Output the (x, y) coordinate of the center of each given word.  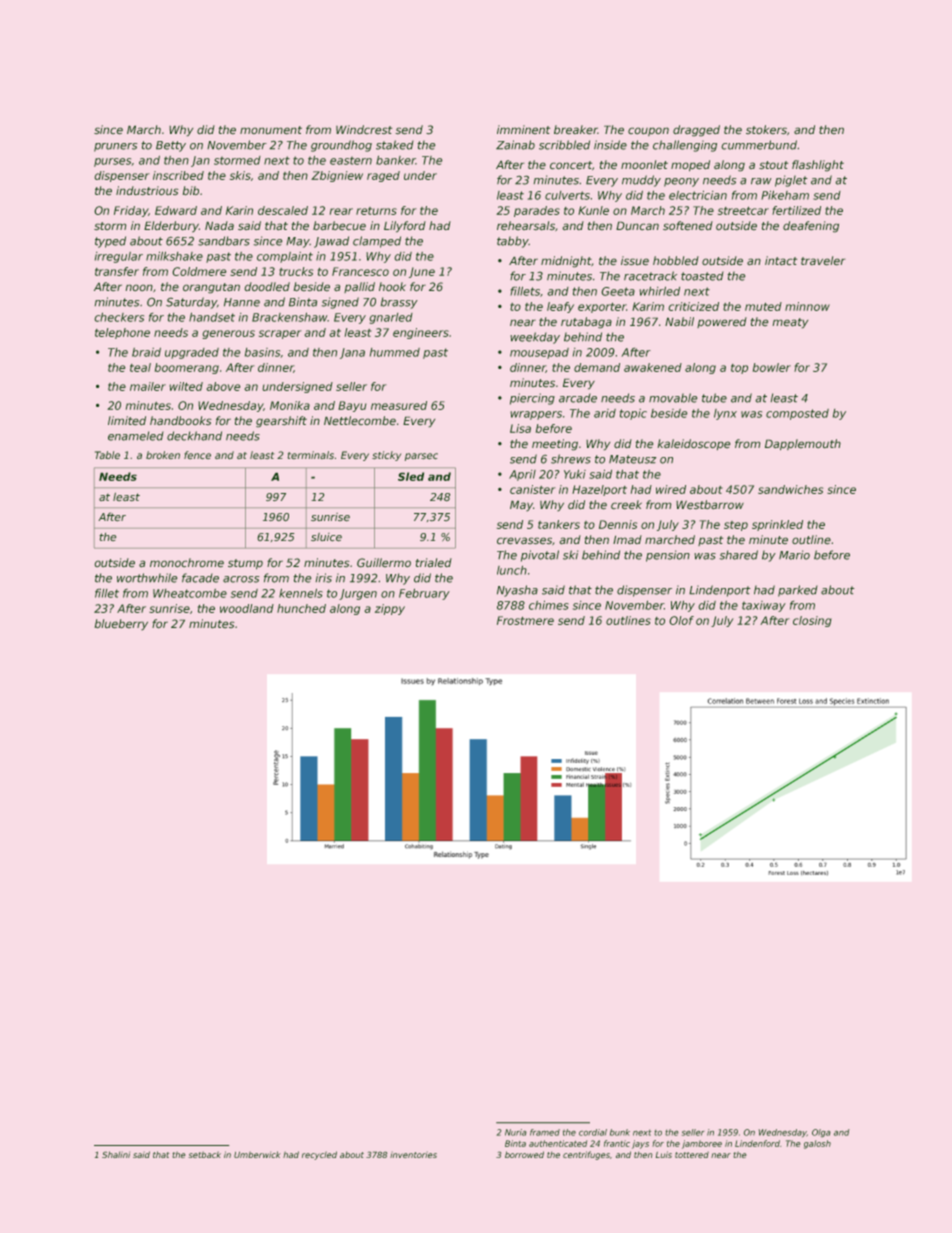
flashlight (818, 166)
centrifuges (586, 1155)
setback (204, 1154)
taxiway (764, 606)
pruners (115, 147)
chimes (549, 605)
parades (537, 211)
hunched (301, 608)
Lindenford (757, 1143)
